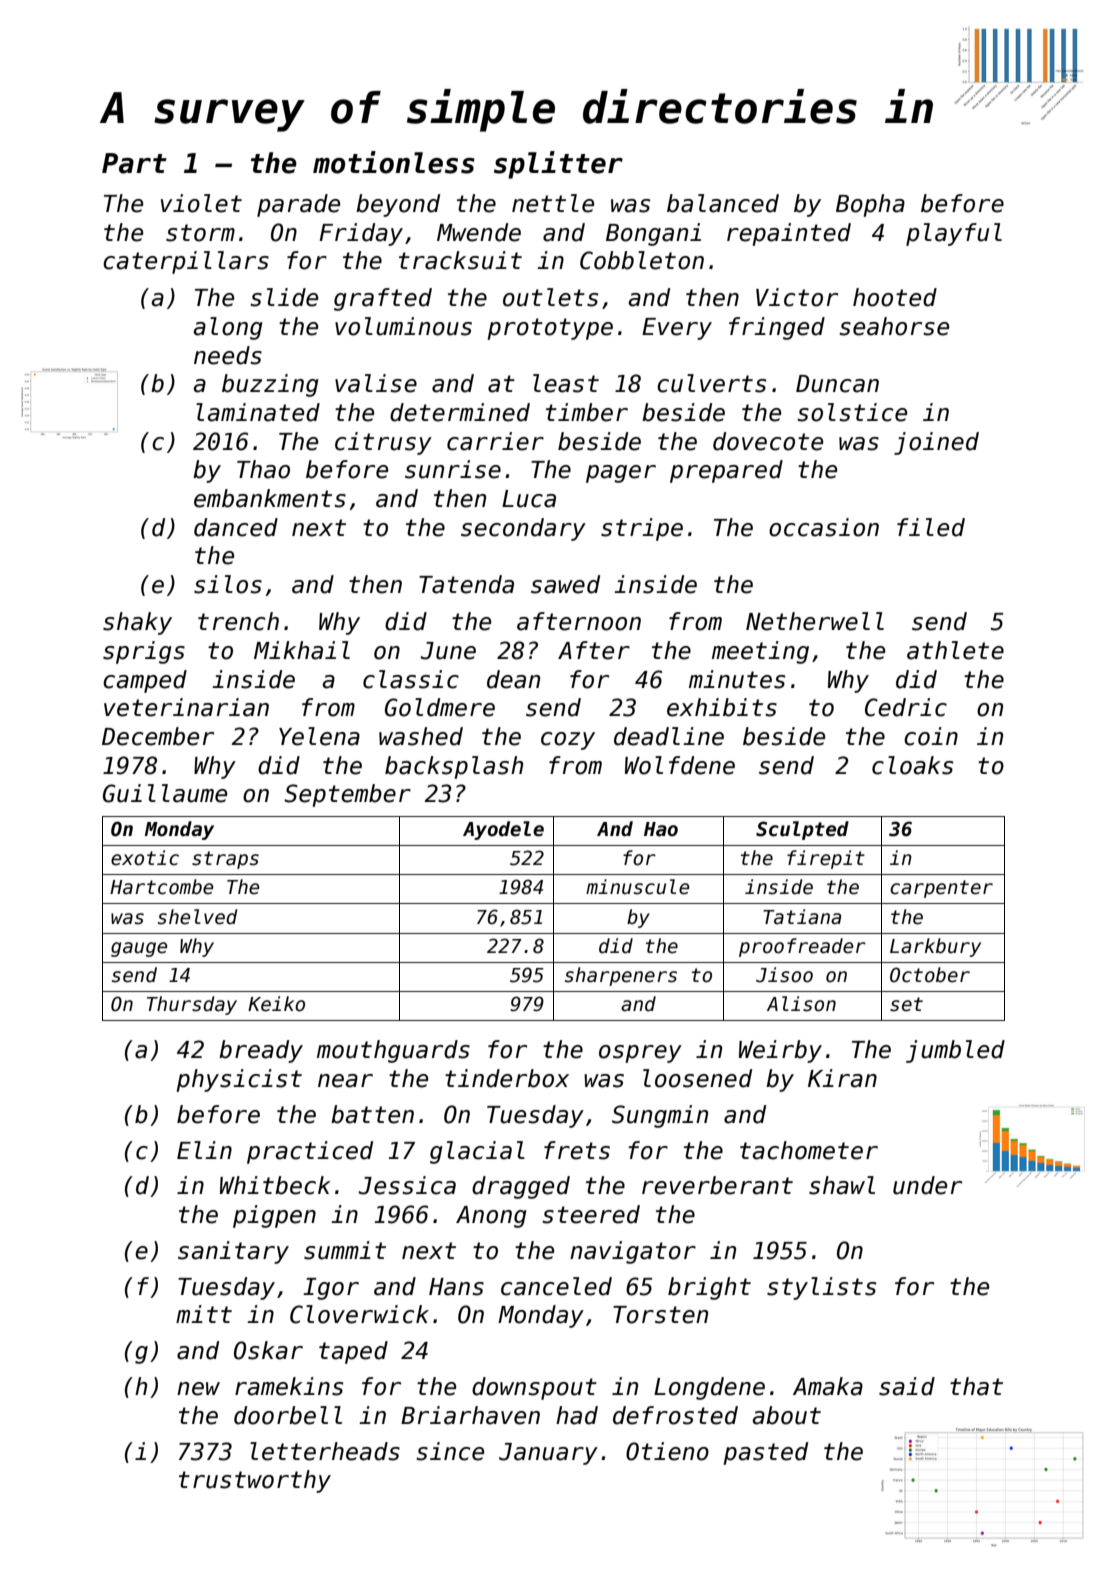 The image size is (1107, 1573). Describe the element at coordinates (565, 584) in the screenshot. I see `sawed` at that location.
